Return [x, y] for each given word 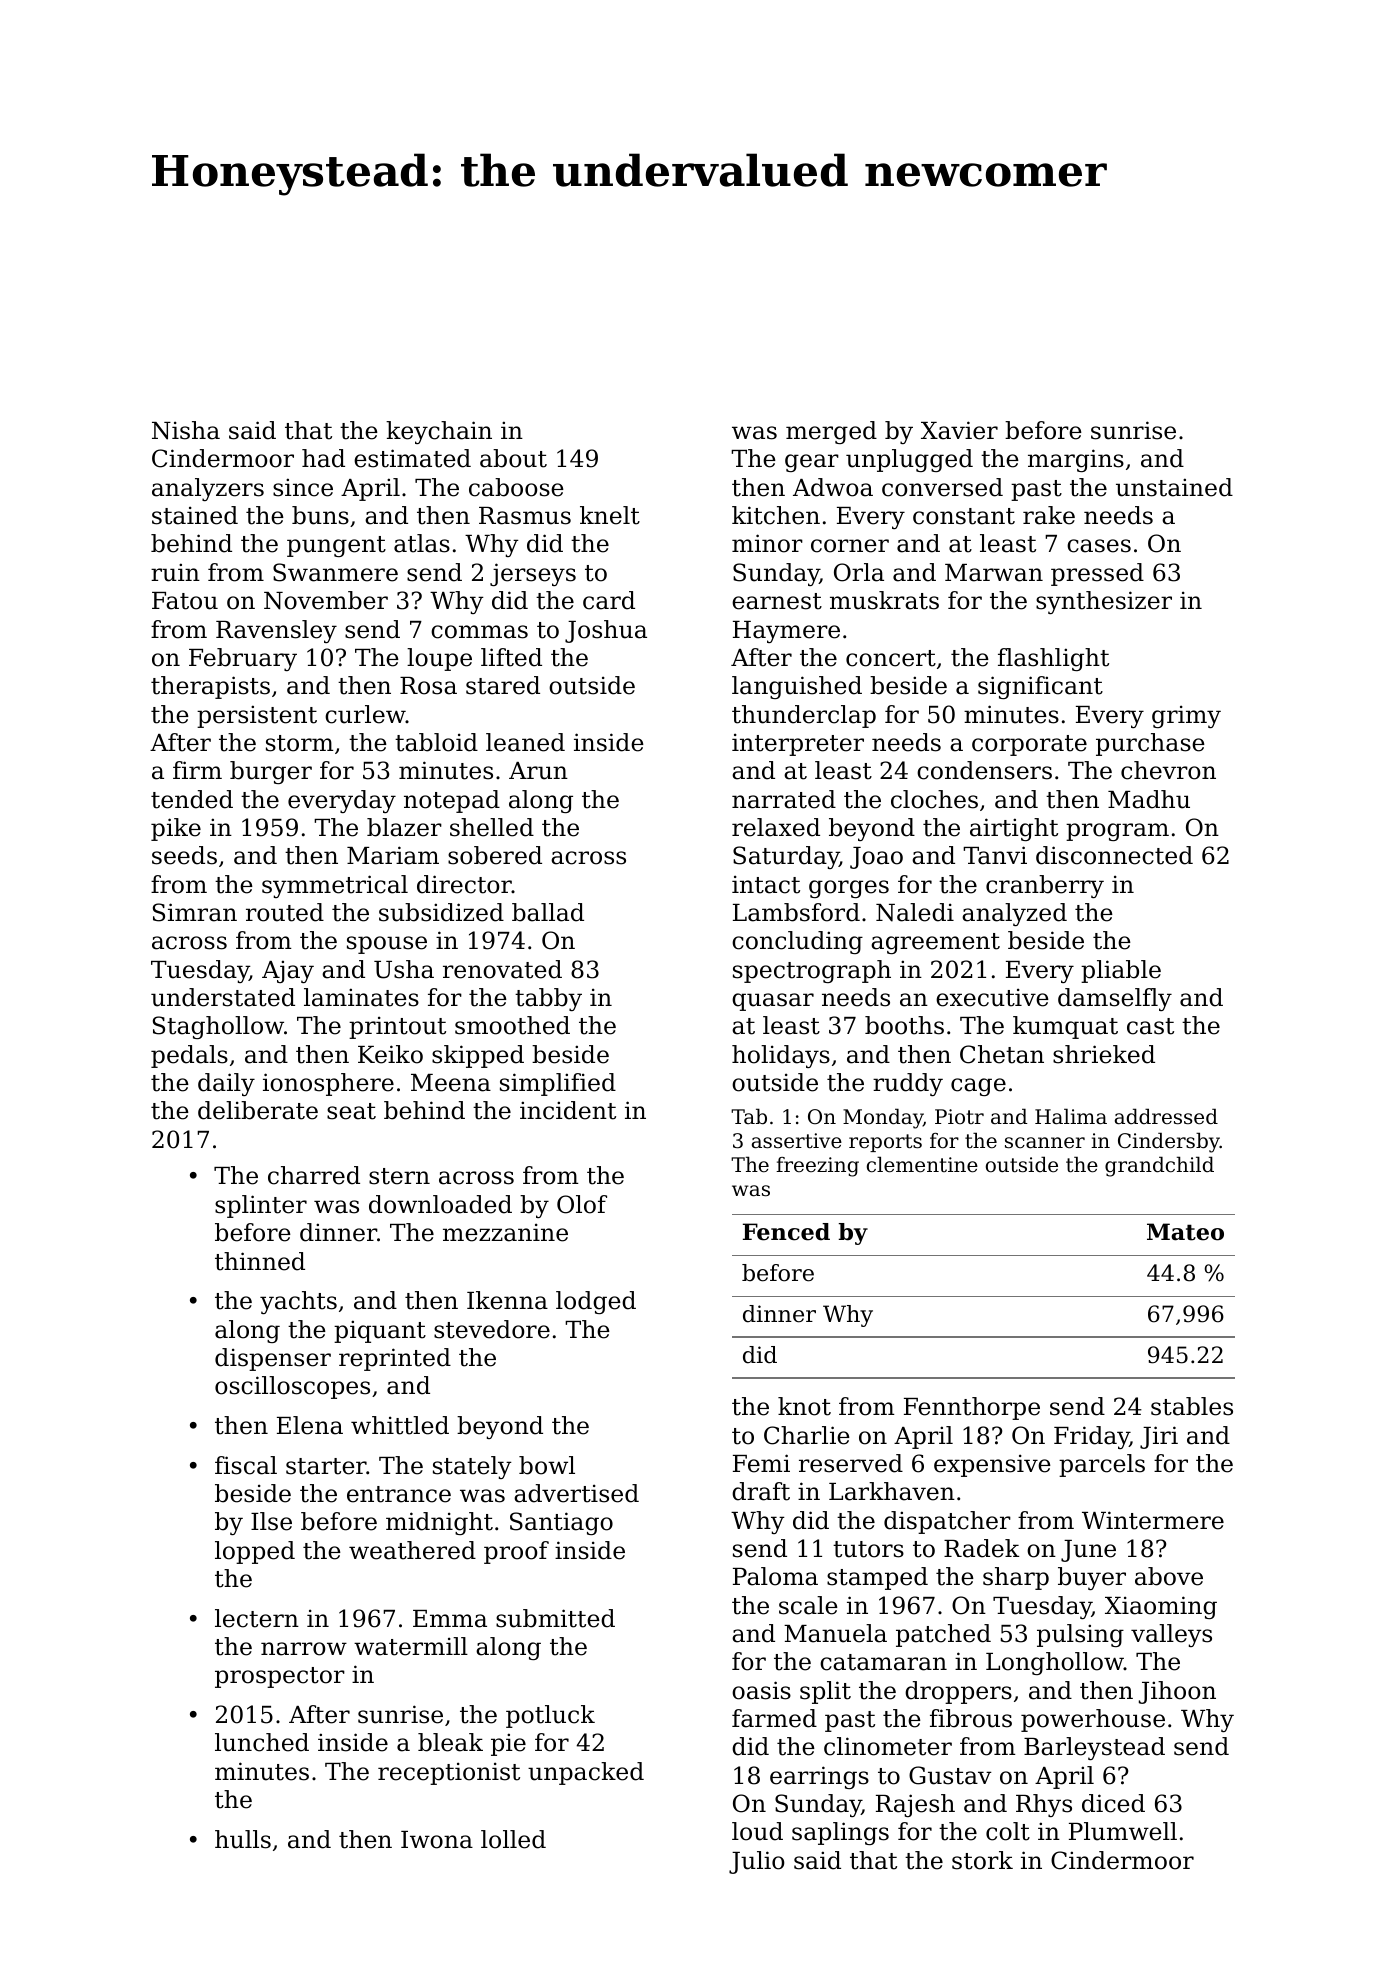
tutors [868, 1549]
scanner [1045, 1143]
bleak [450, 1742]
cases [1099, 546]
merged [831, 432]
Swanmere [335, 572]
